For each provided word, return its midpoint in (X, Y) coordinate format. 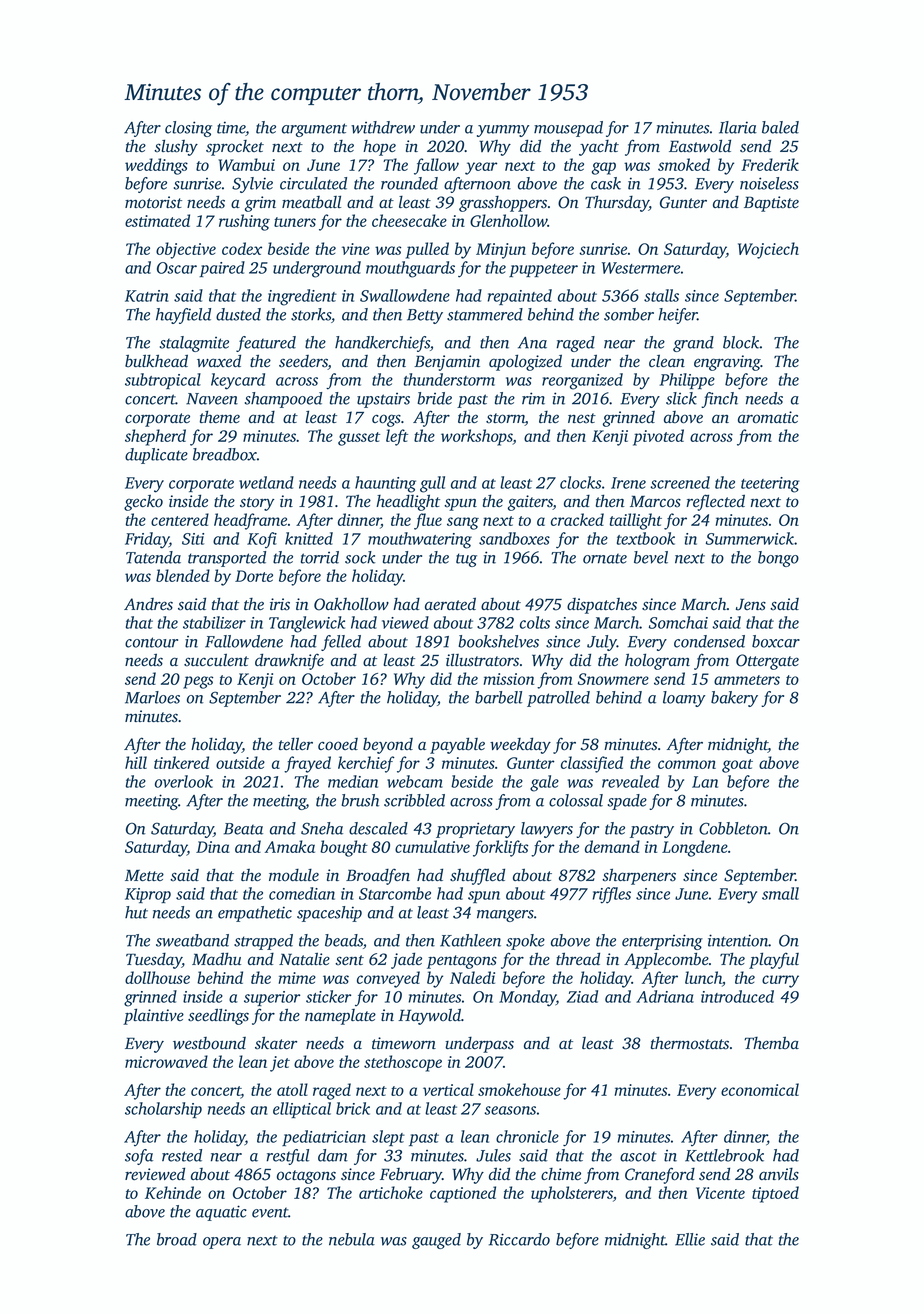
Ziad (582, 996)
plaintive (153, 1016)
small (780, 893)
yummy (503, 131)
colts (535, 622)
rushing (244, 222)
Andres (148, 604)
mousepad (568, 129)
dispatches (602, 605)
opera (222, 1243)
